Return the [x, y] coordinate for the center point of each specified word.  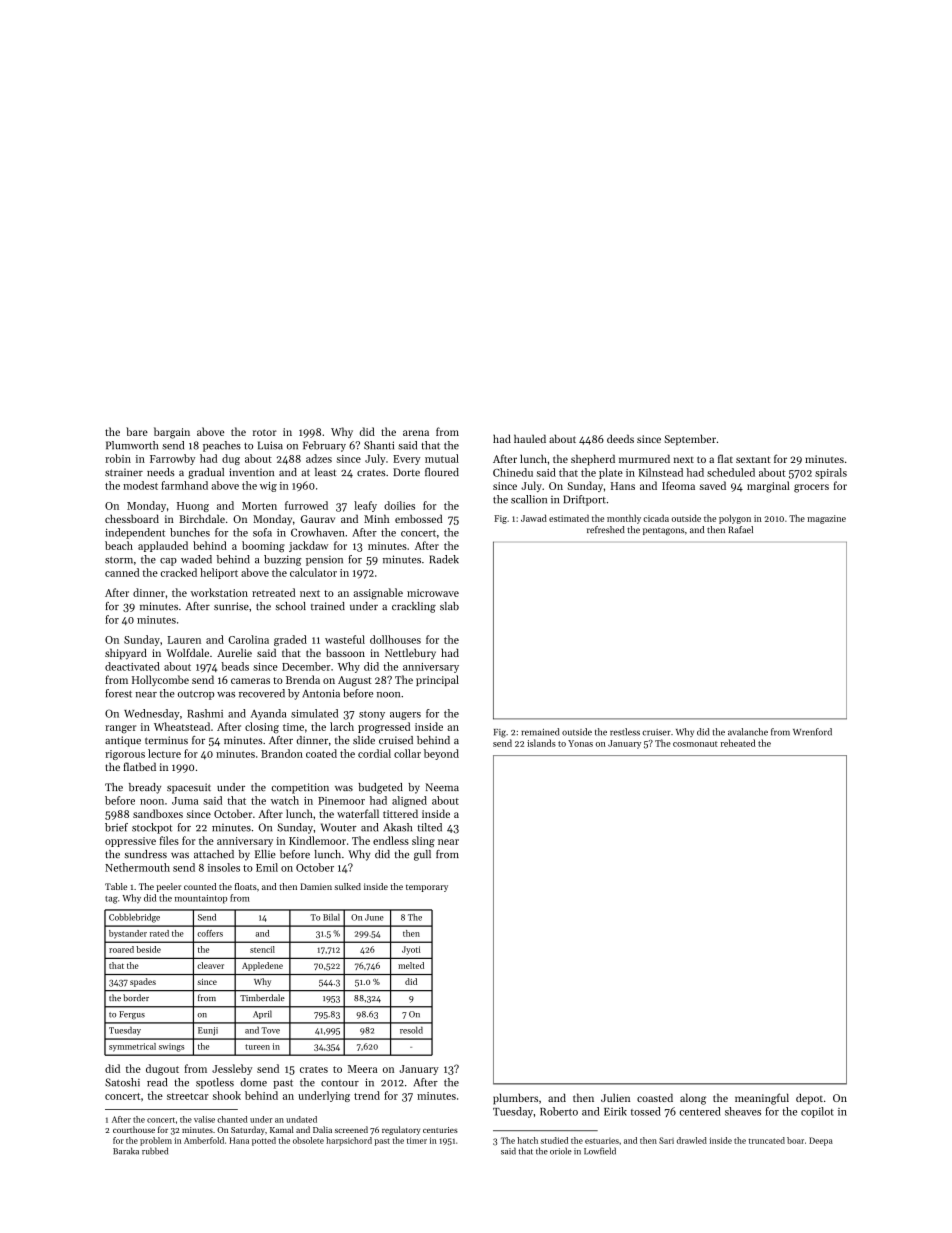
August [355, 681]
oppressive [130, 842]
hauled [530, 438]
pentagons [663, 532]
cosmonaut [695, 744]
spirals [831, 473]
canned [122, 572]
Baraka [126, 1151]
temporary [427, 888]
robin [118, 458]
